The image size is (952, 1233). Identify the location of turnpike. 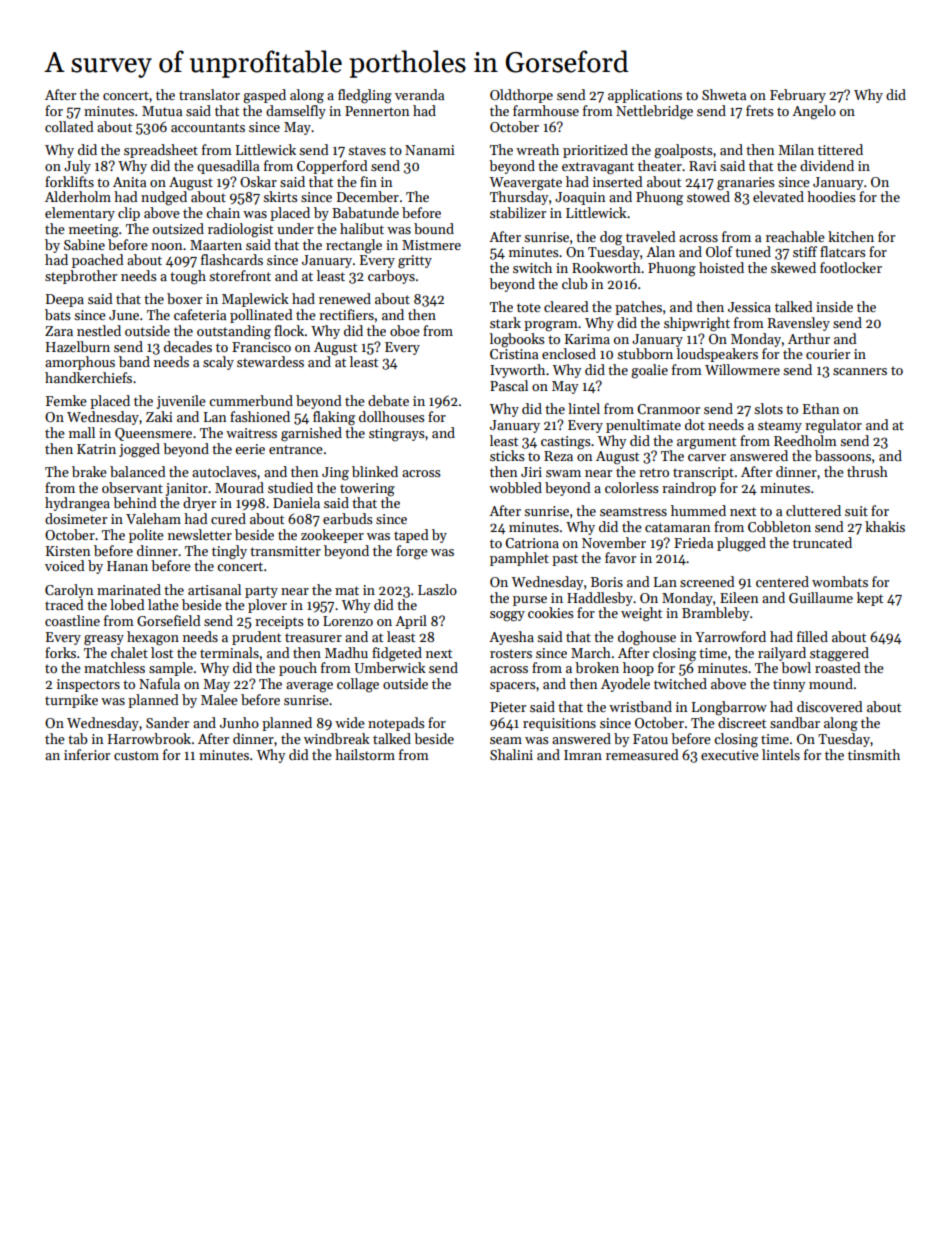
(71, 701).
